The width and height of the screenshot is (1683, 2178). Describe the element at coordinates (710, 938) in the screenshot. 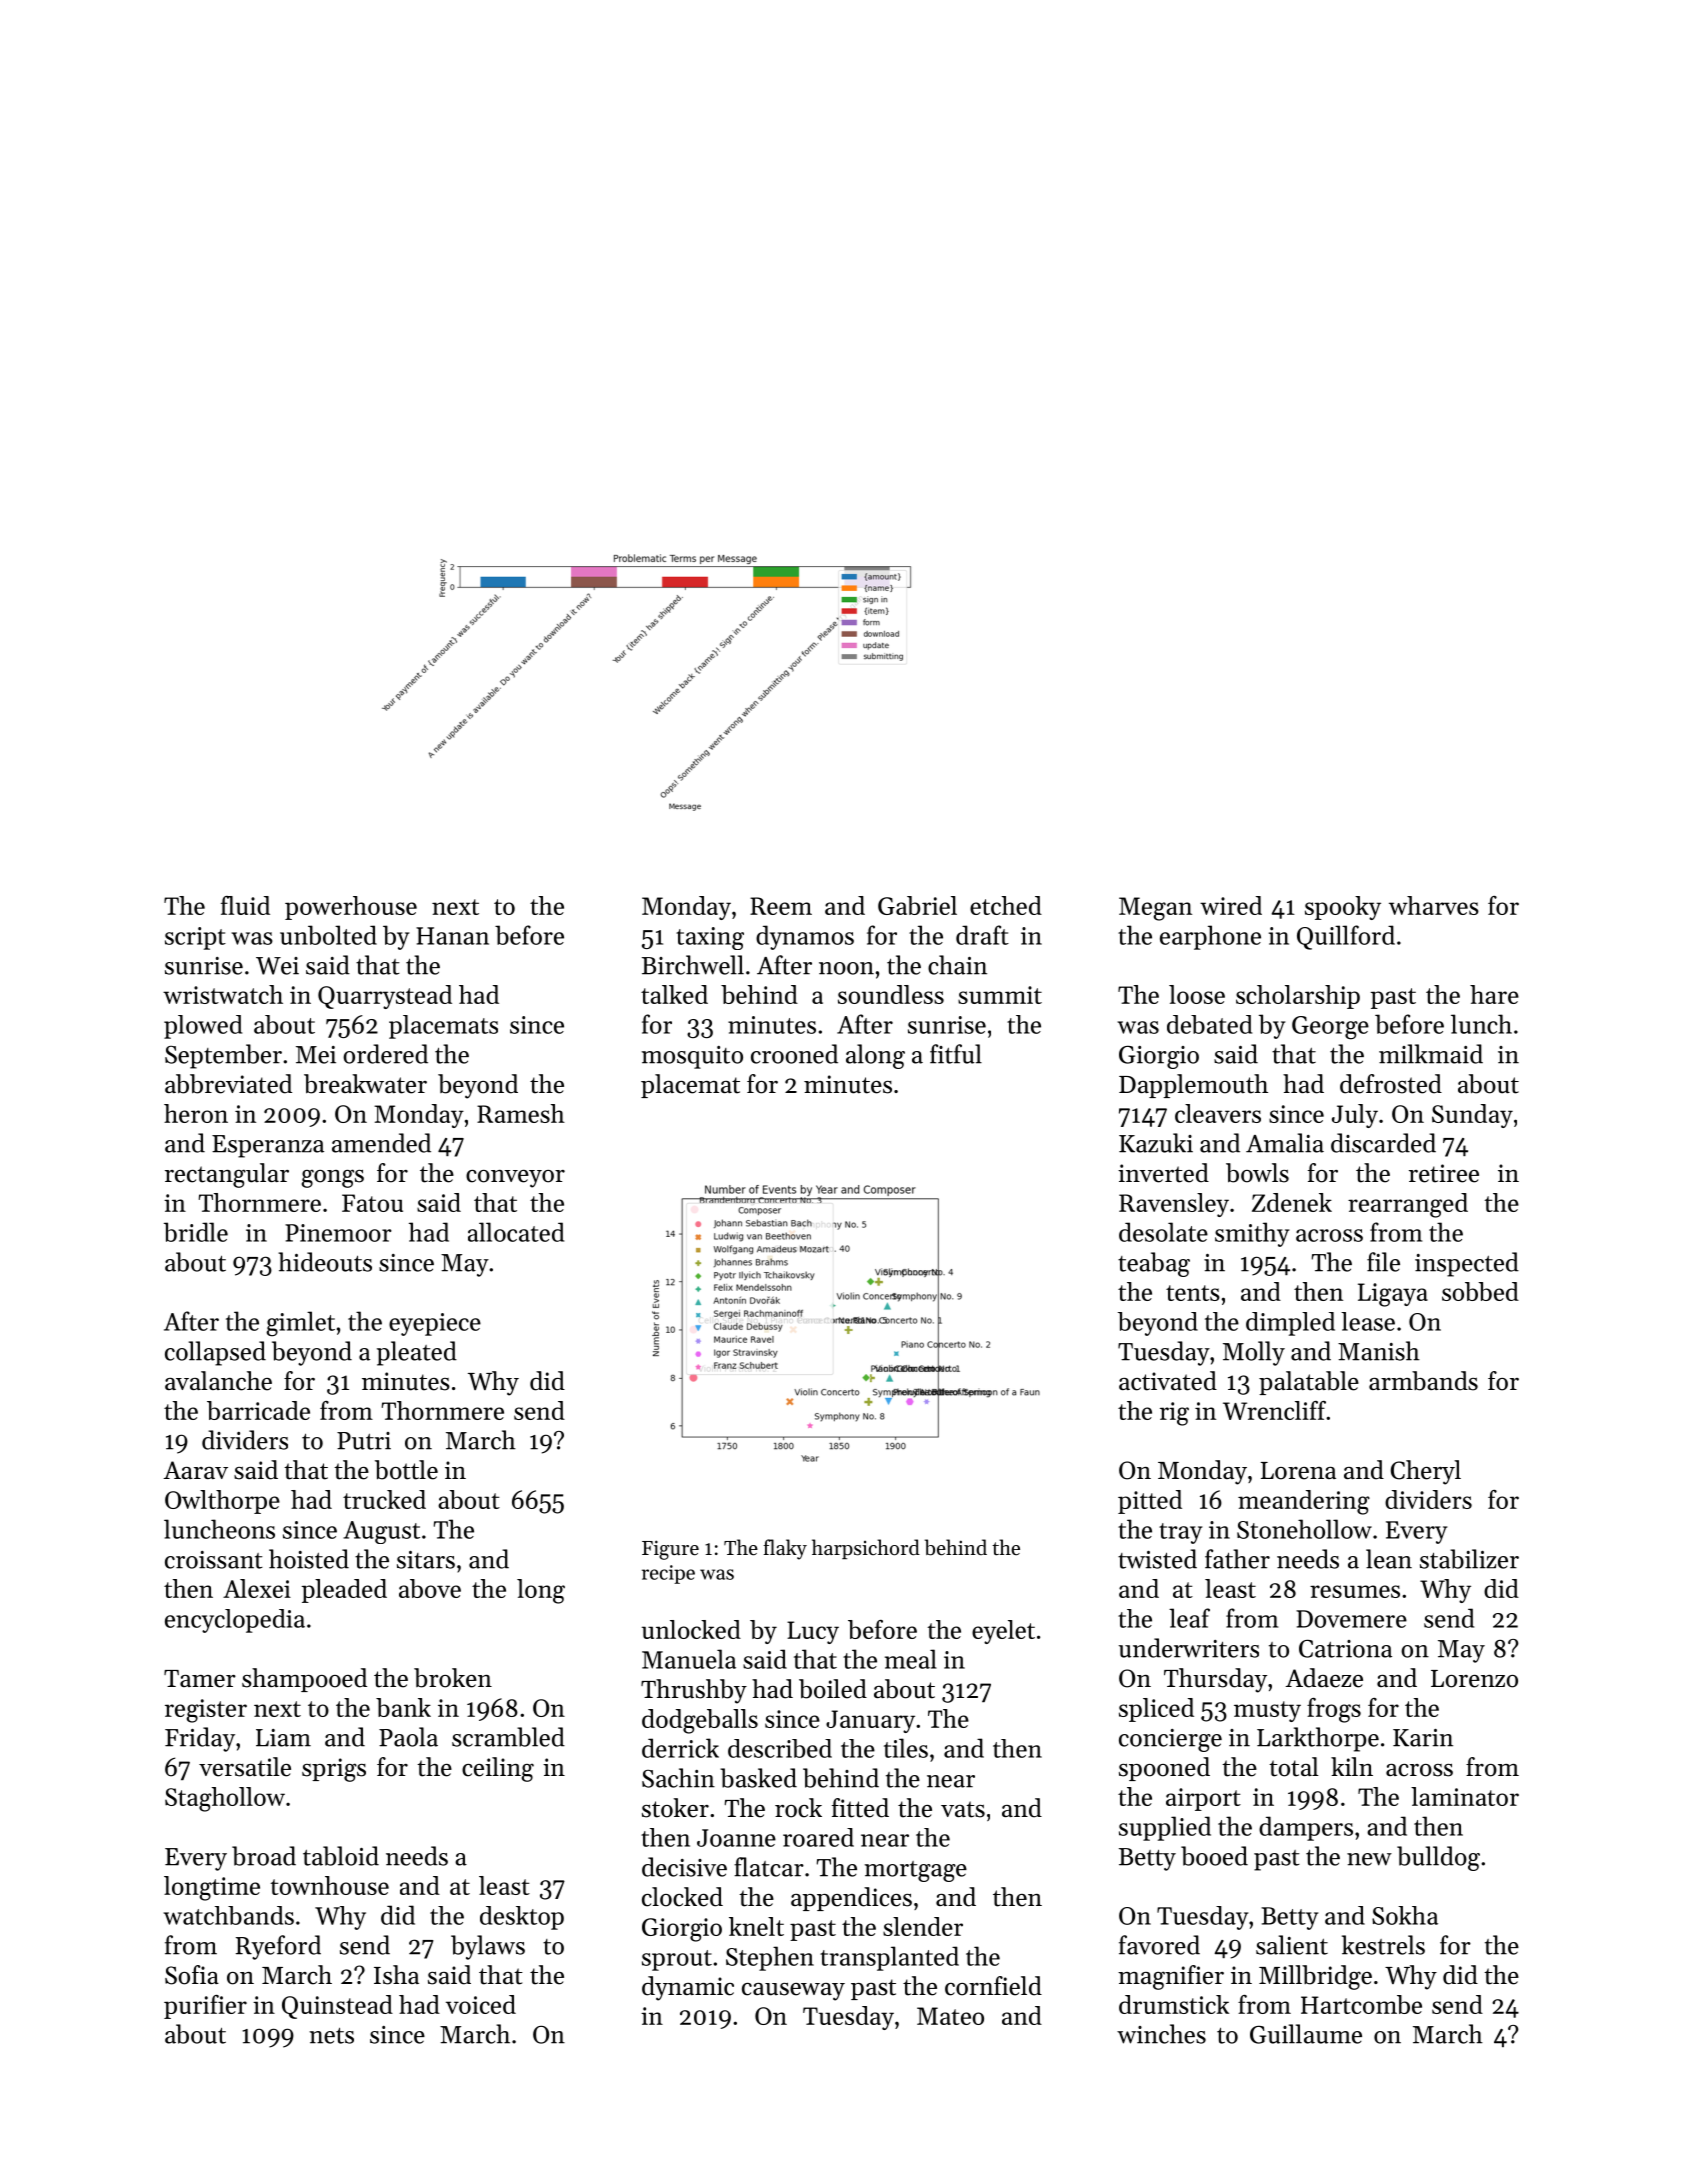

I see `taxing` at that location.
